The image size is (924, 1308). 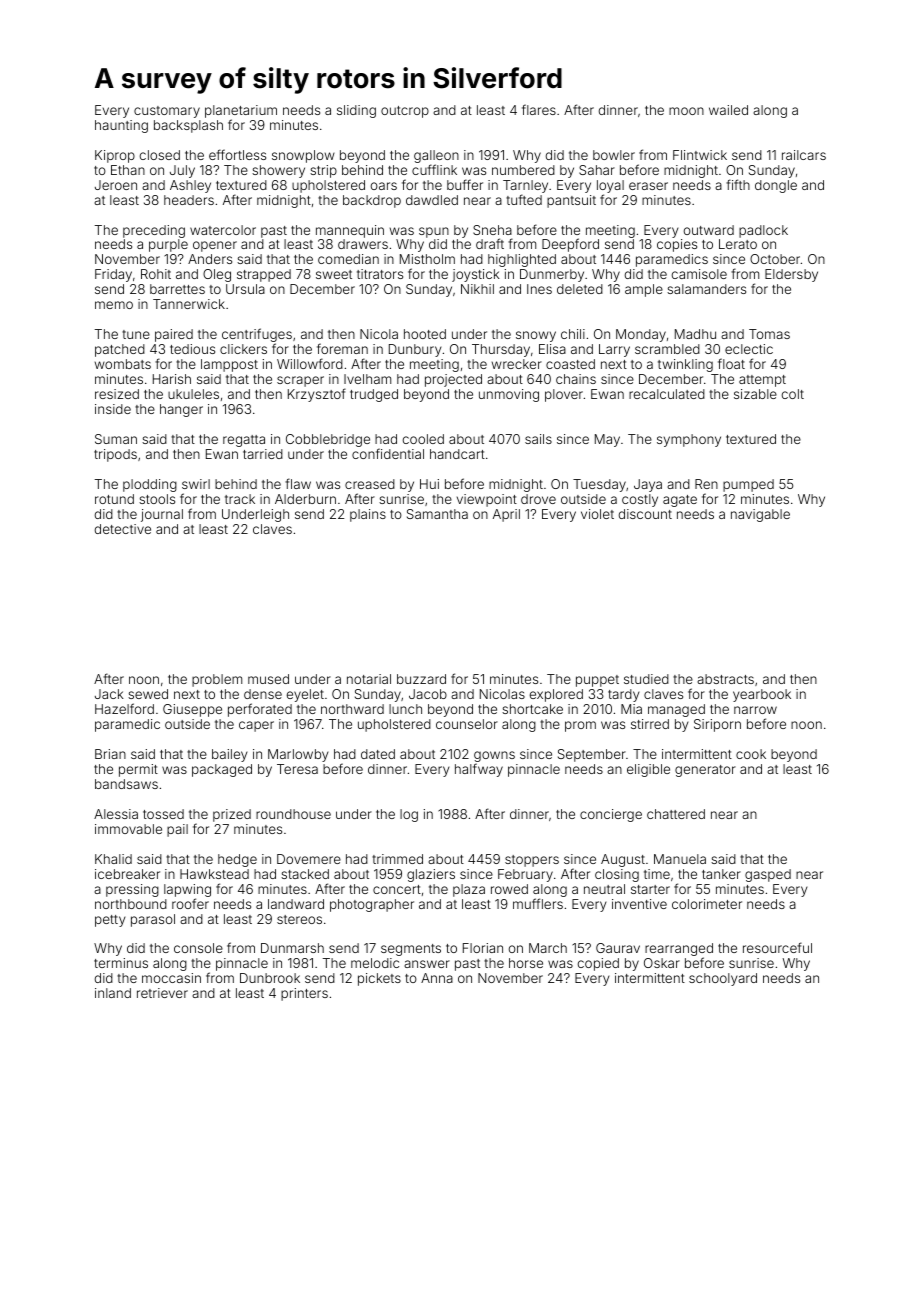 I want to click on northward, so click(x=352, y=709).
